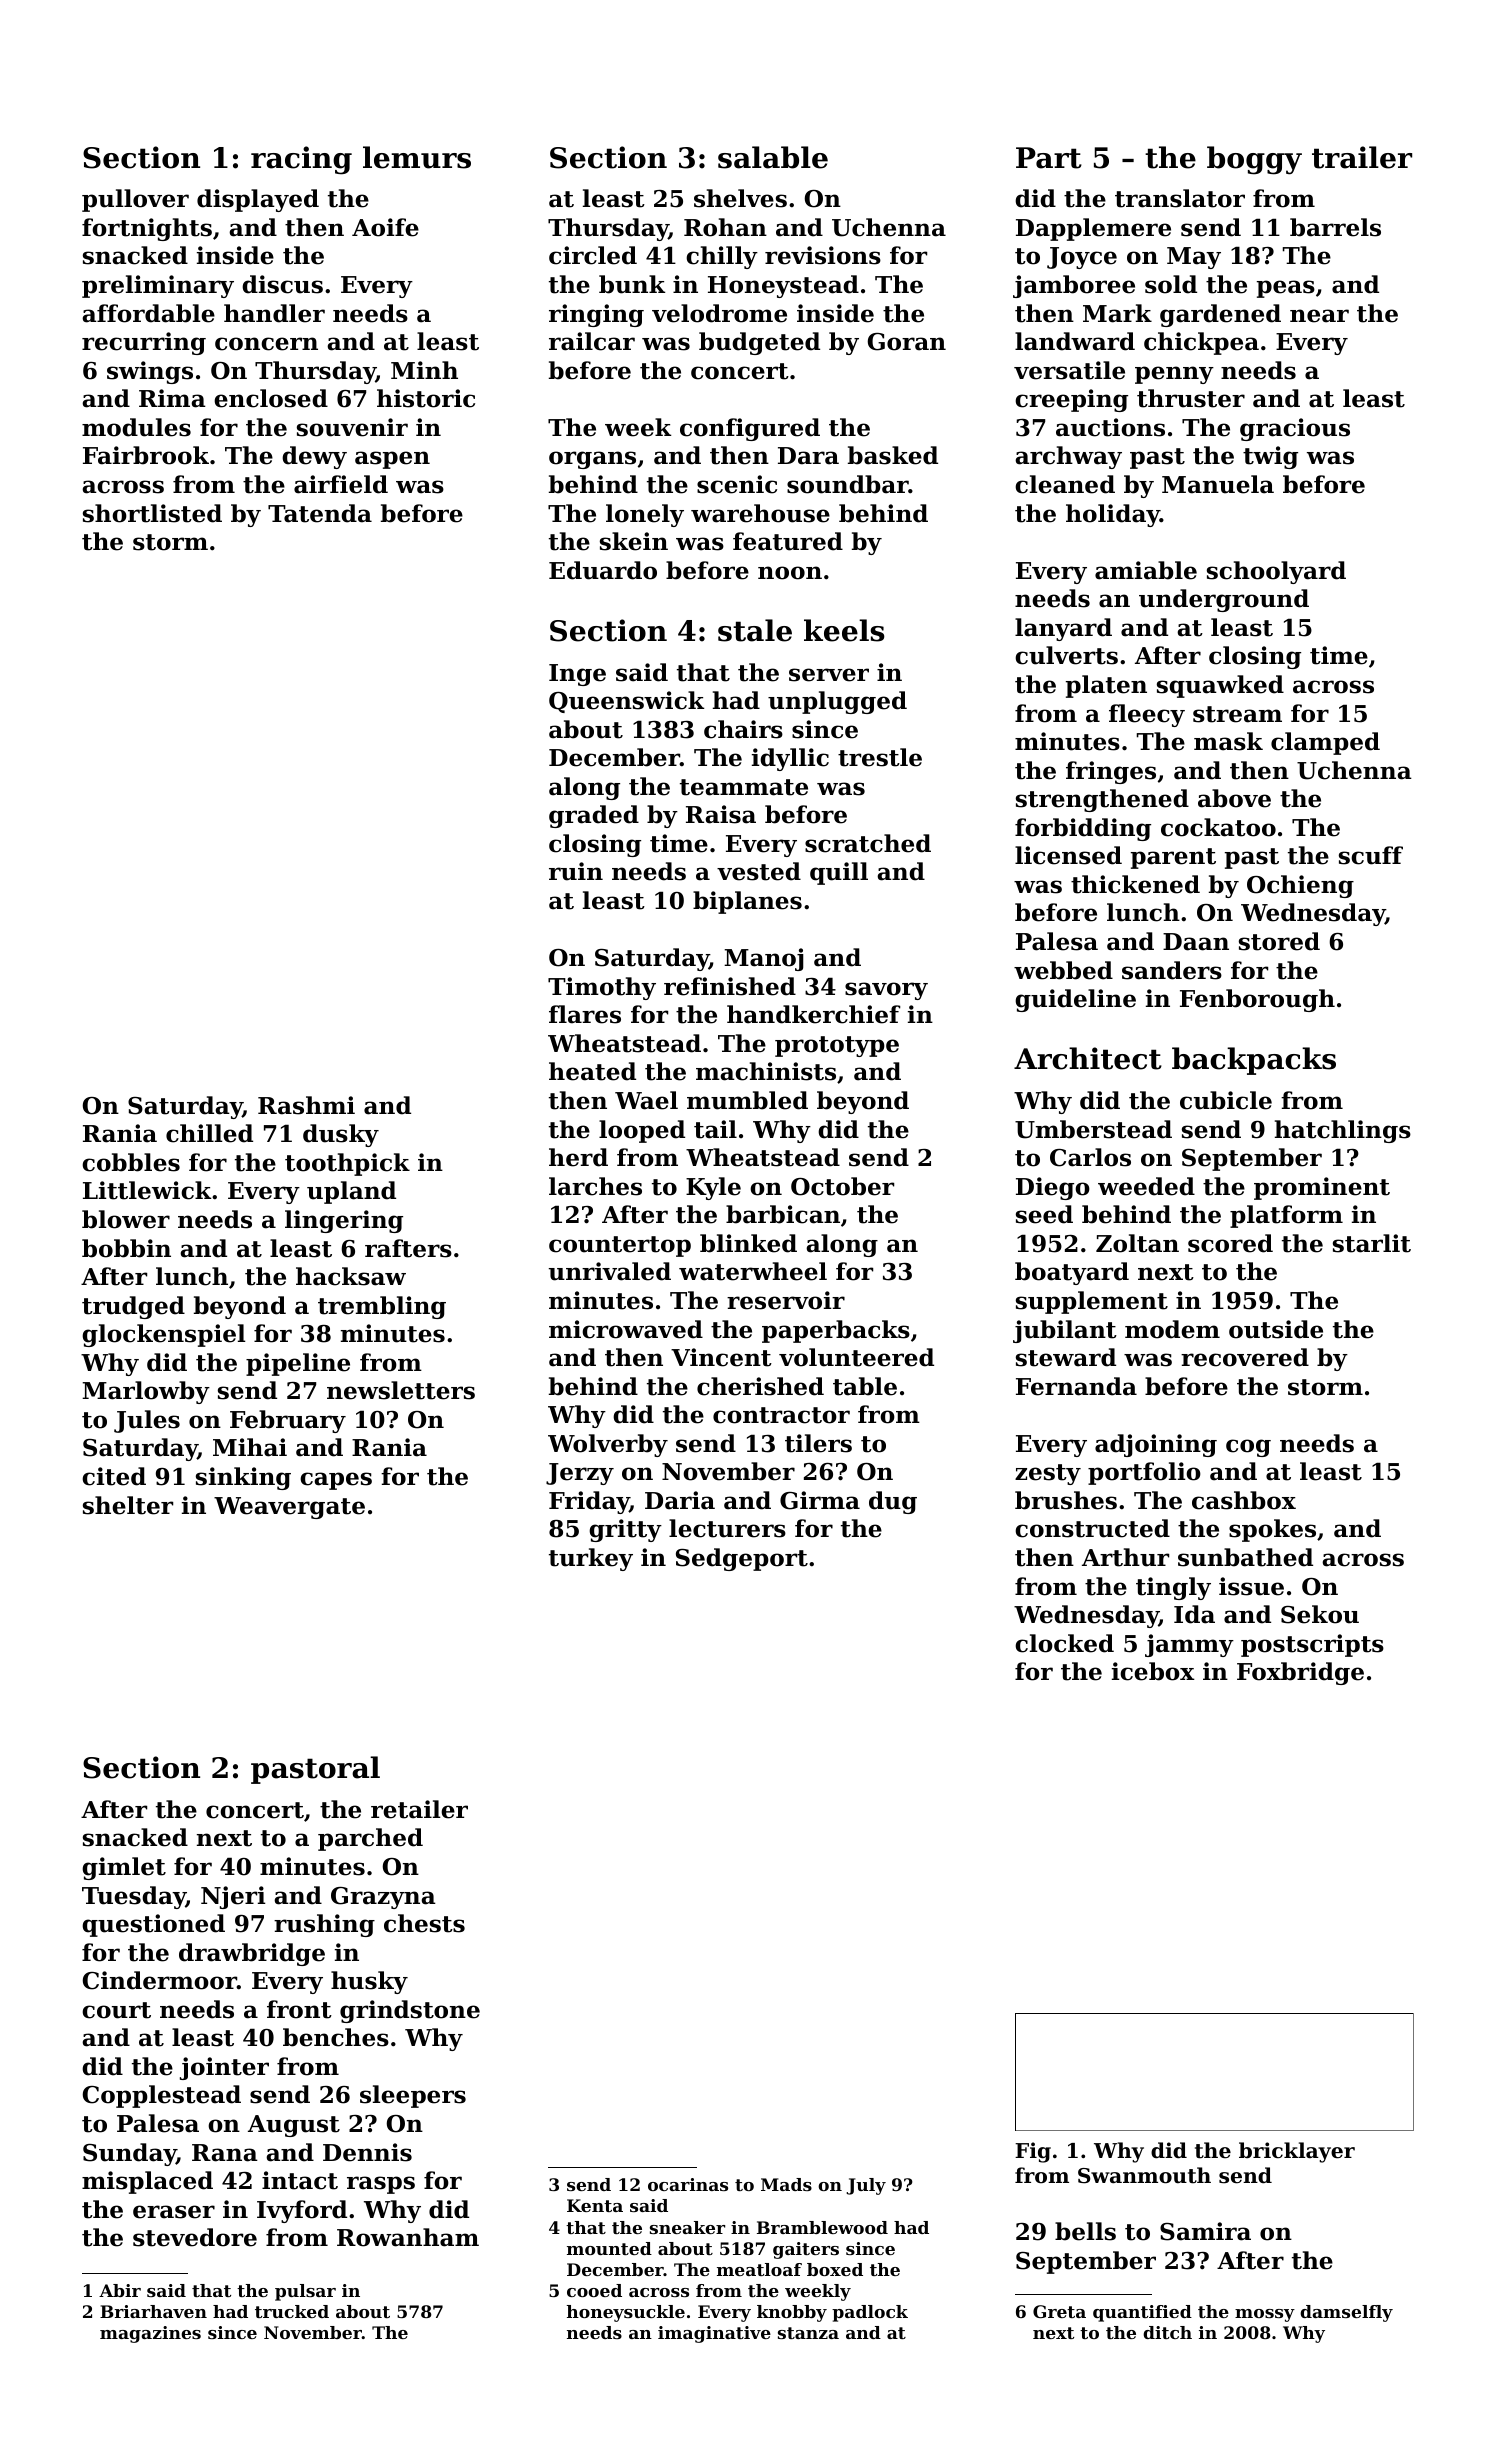  What do you see at coordinates (1076, 1386) in the screenshot?
I see `Fernanda` at bounding box center [1076, 1386].
